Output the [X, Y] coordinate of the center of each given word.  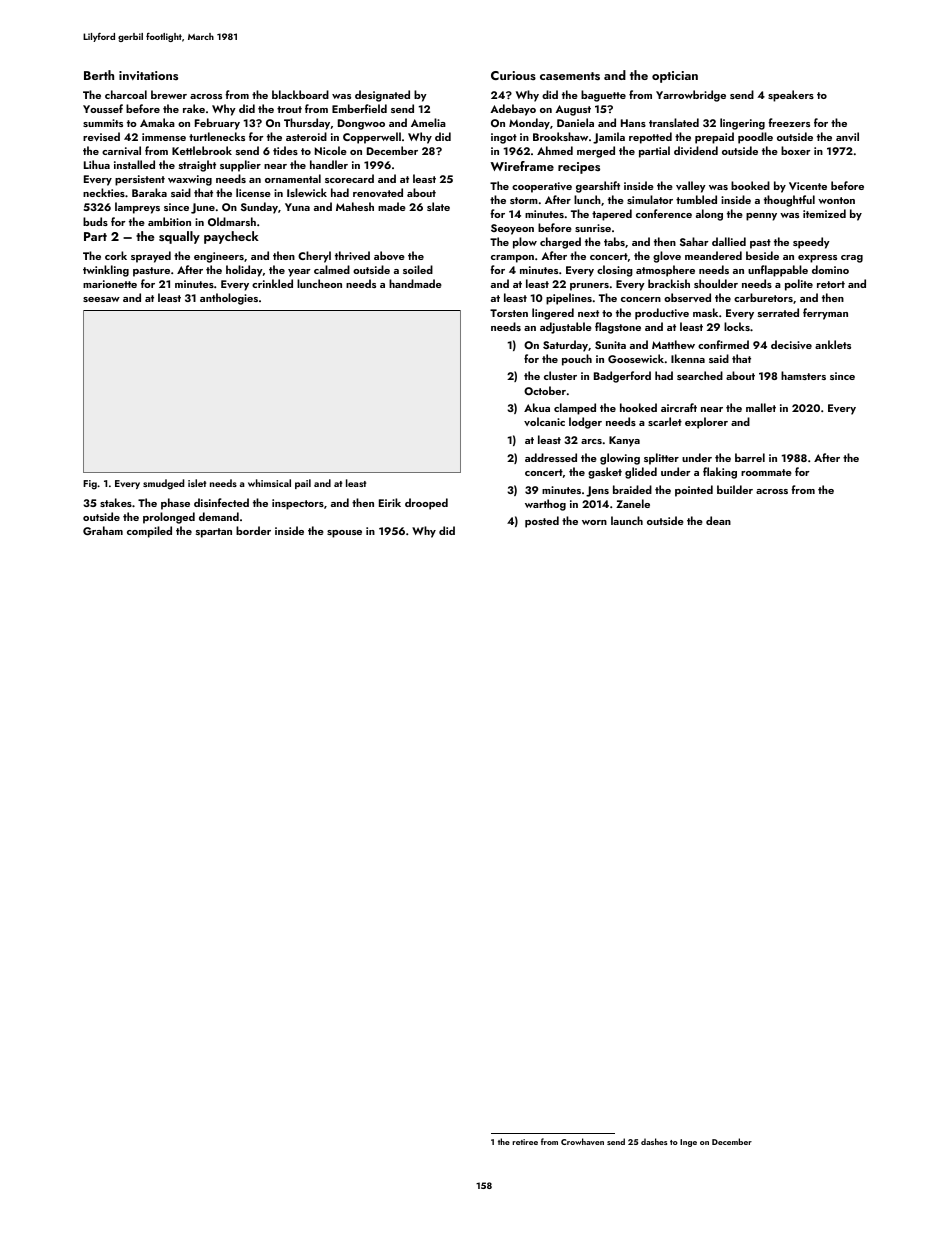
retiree [525, 1142]
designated [382, 96]
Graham [103, 530]
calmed [332, 269]
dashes [654, 1141]
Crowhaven [582, 1141]
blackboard [300, 94]
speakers [791, 96]
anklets [833, 344]
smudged [163, 484]
